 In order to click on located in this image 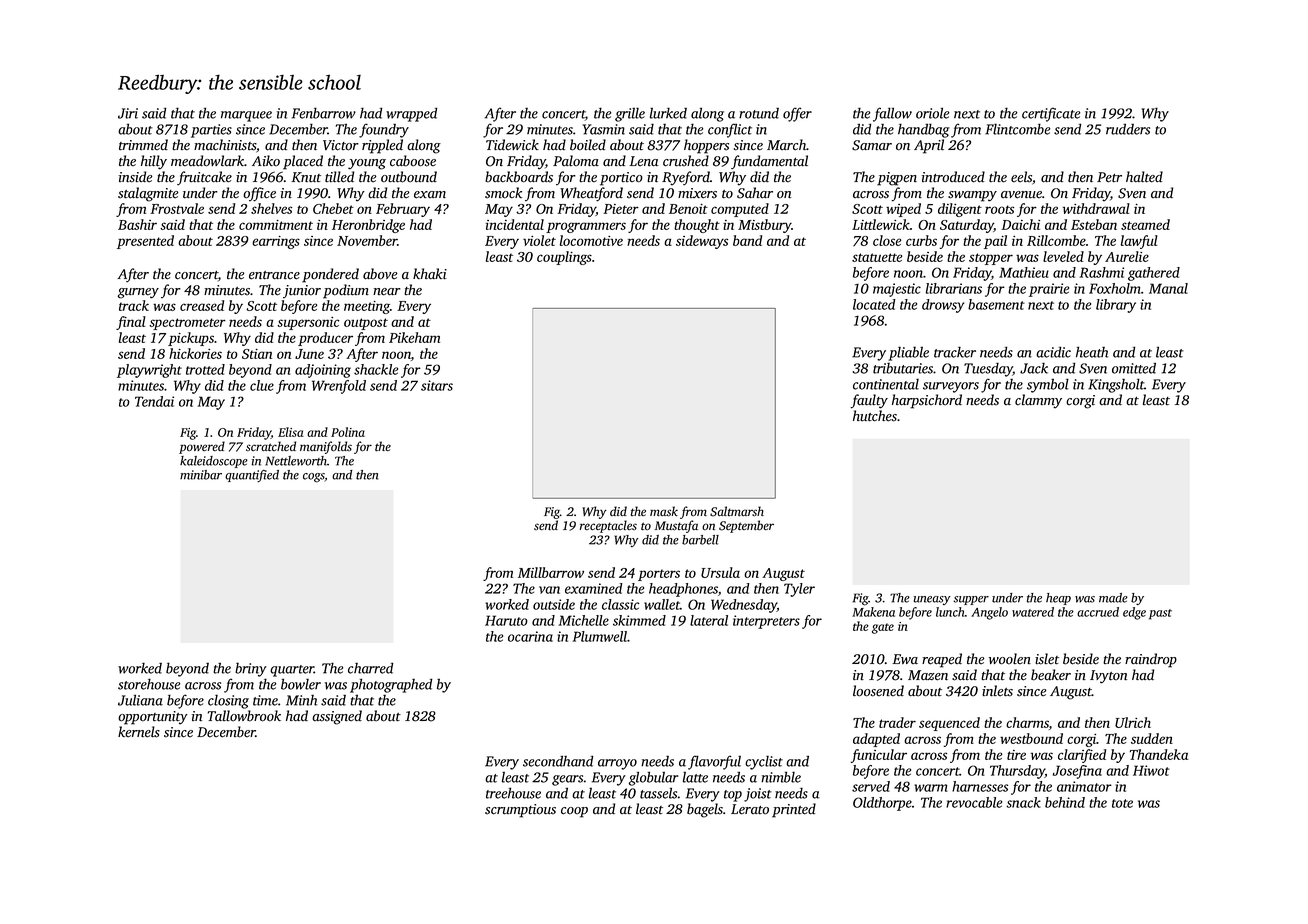, I will do `click(874, 304)`.
